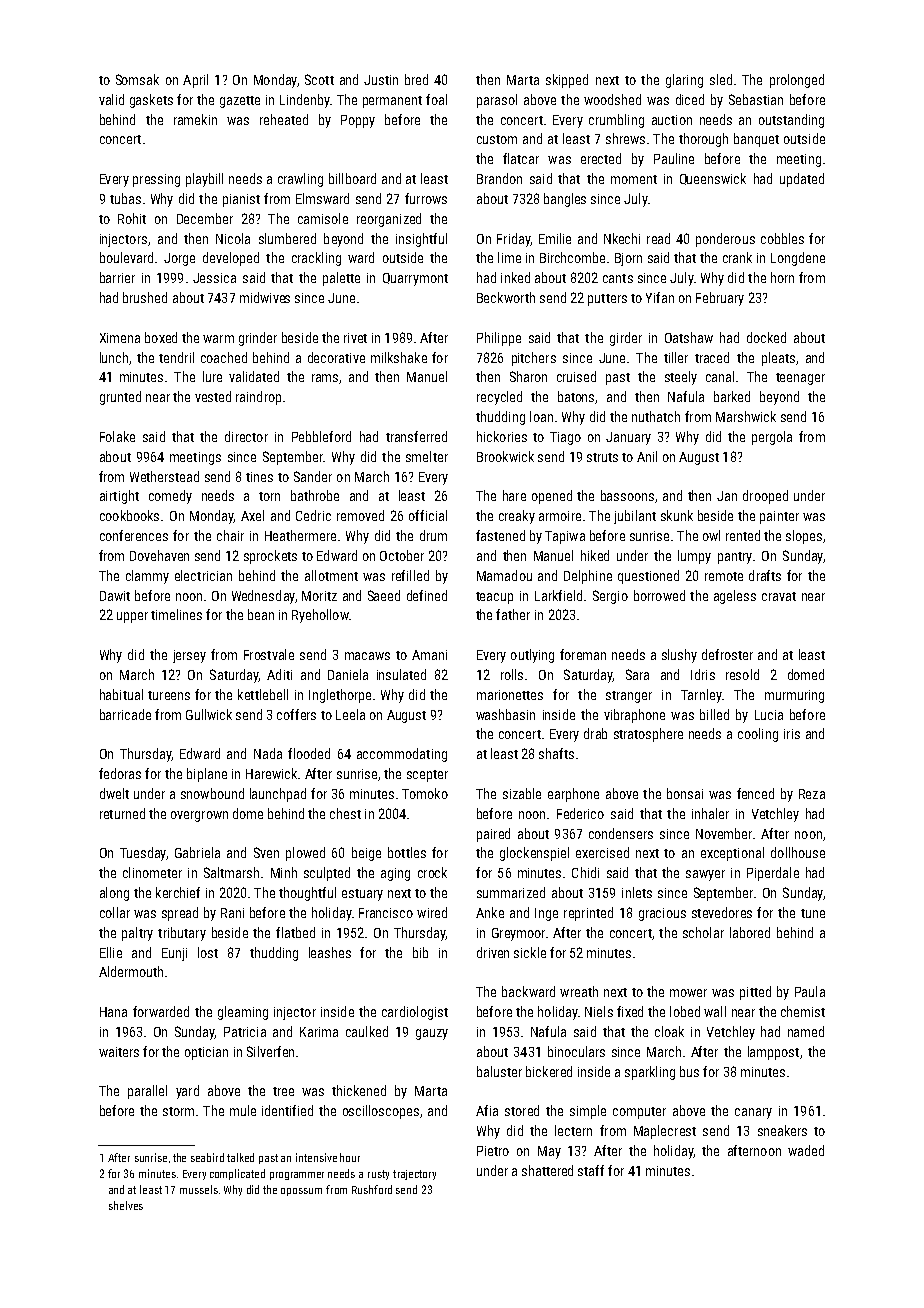 The image size is (924, 1308). Describe the element at coordinates (224, 357) in the image. I see `coached` at that location.
